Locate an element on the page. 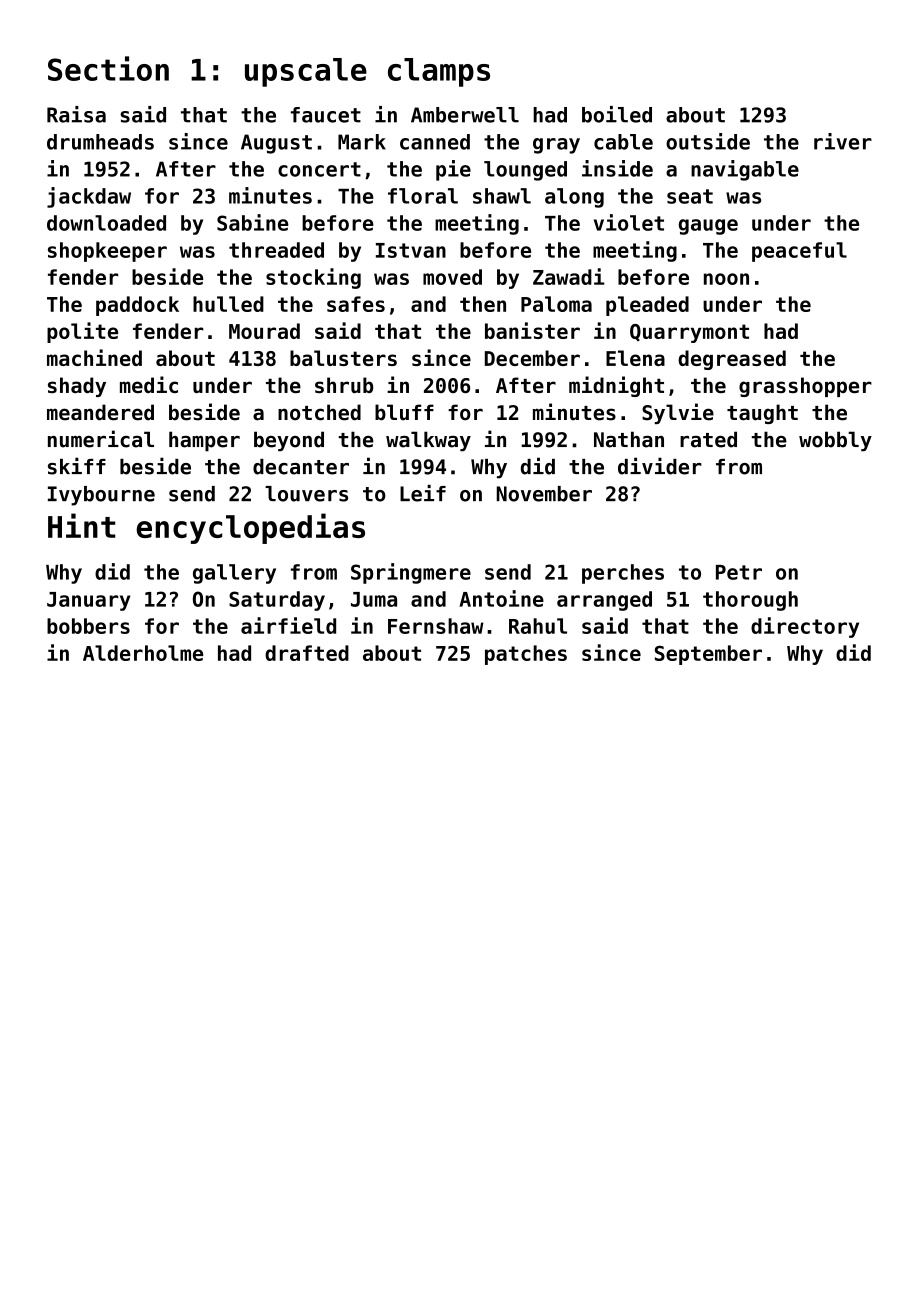 The image size is (924, 1308). upscale is located at coordinates (306, 72).
